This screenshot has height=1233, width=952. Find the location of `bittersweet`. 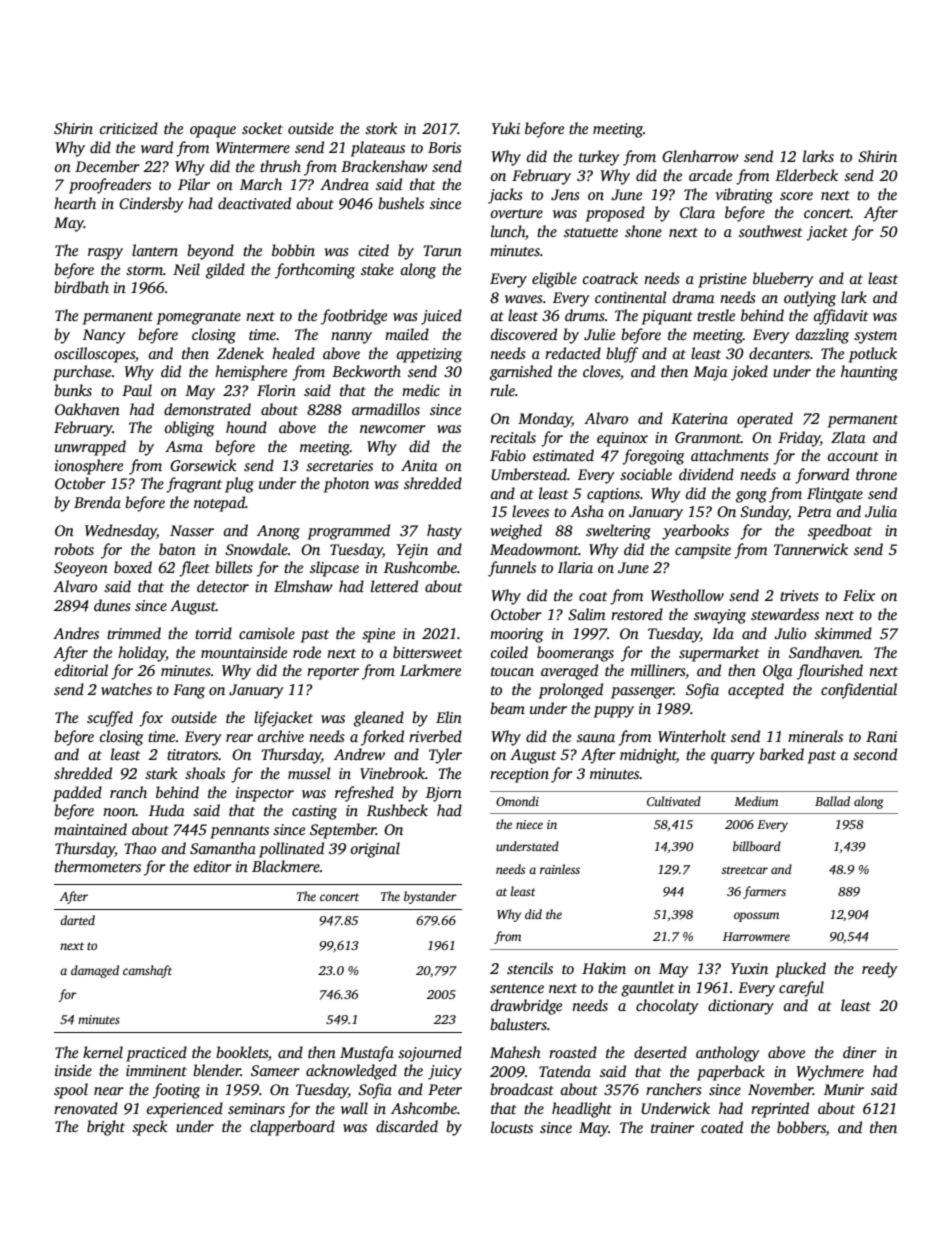

bittersweet is located at coordinates (427, 652).
